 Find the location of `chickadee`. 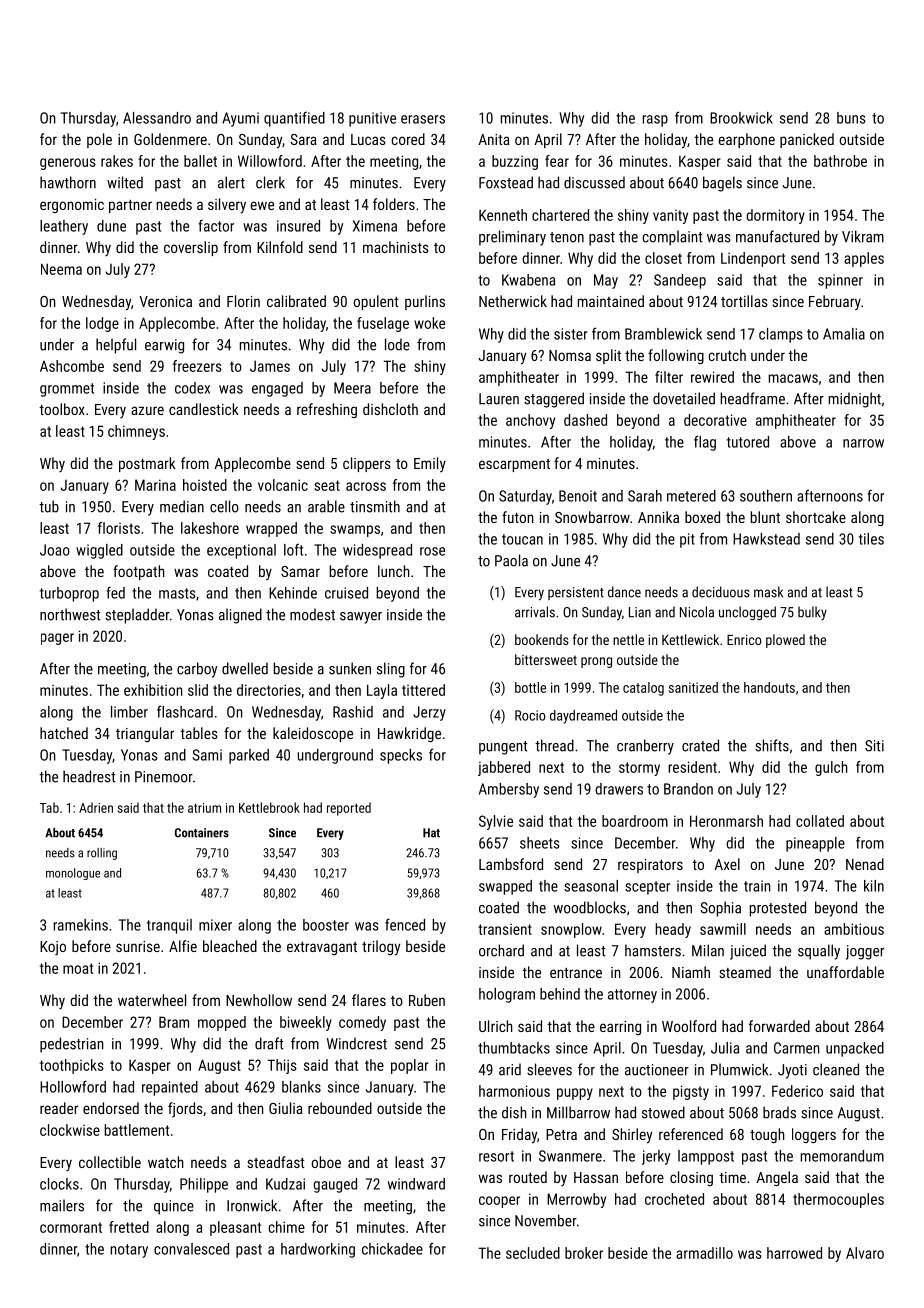

chickadee is located at coordinates (392, 1249).
